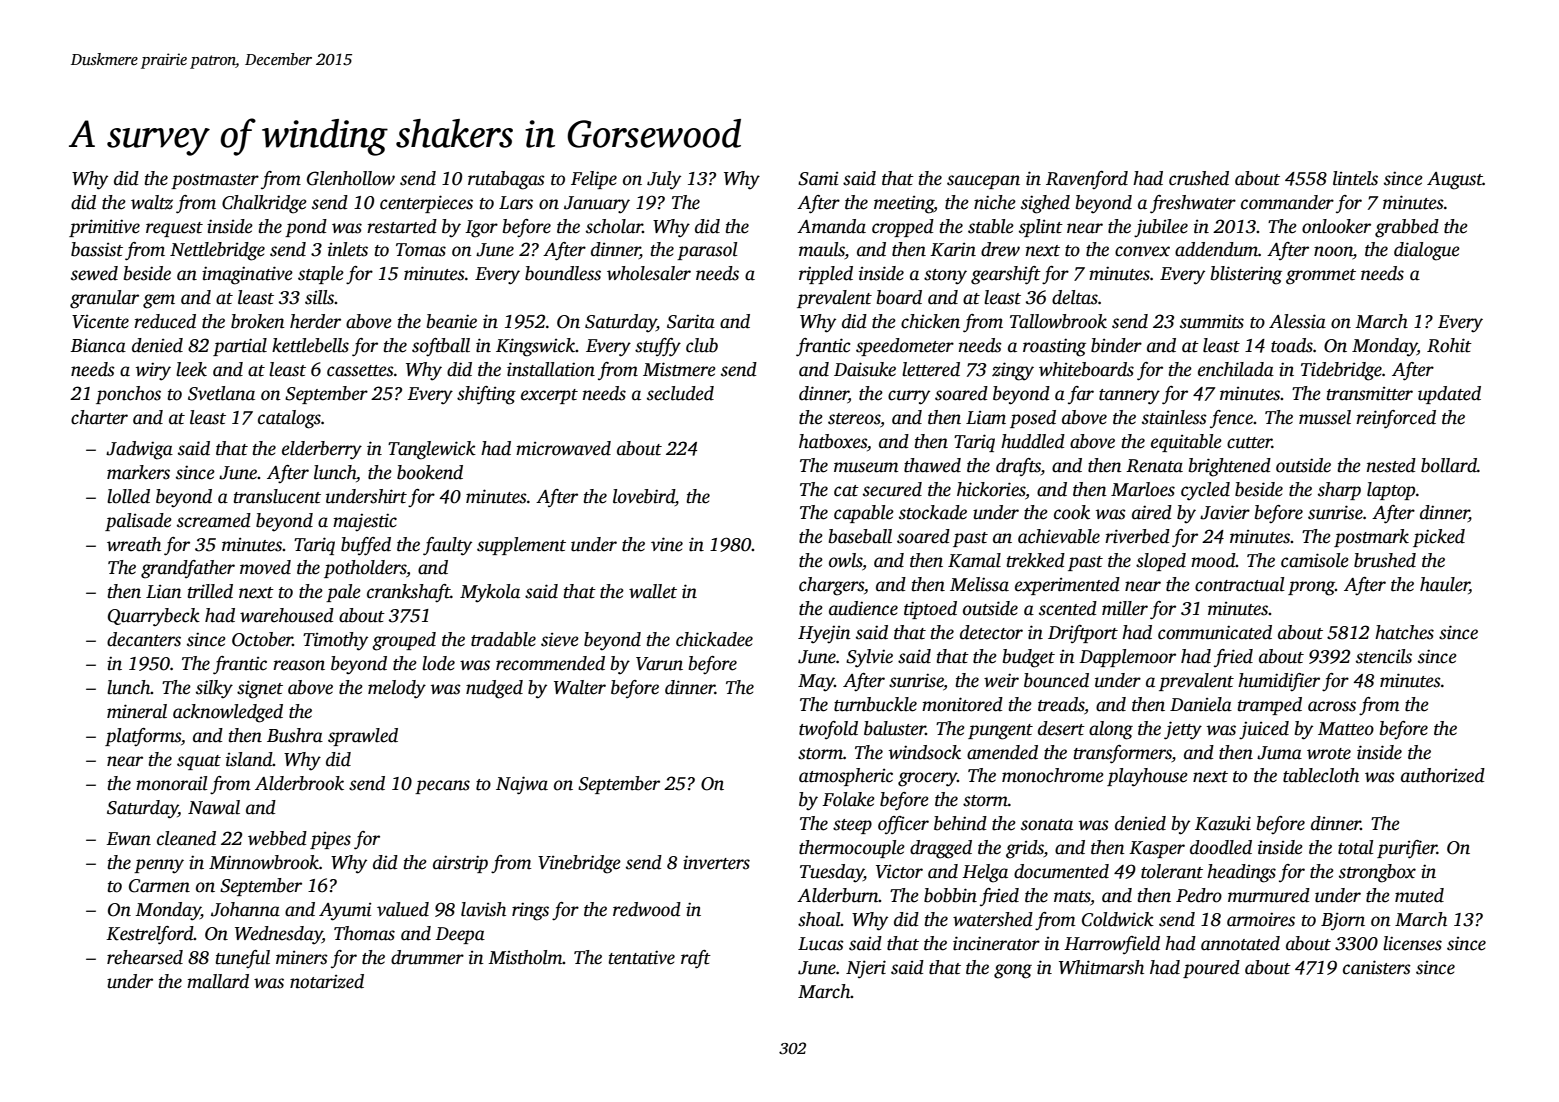 This screenshot has width=1559, height=1102. What do you see at coordinates (1355, 178) in the screenshot?
I see `lintels` at bounding box center [1355, 178].
